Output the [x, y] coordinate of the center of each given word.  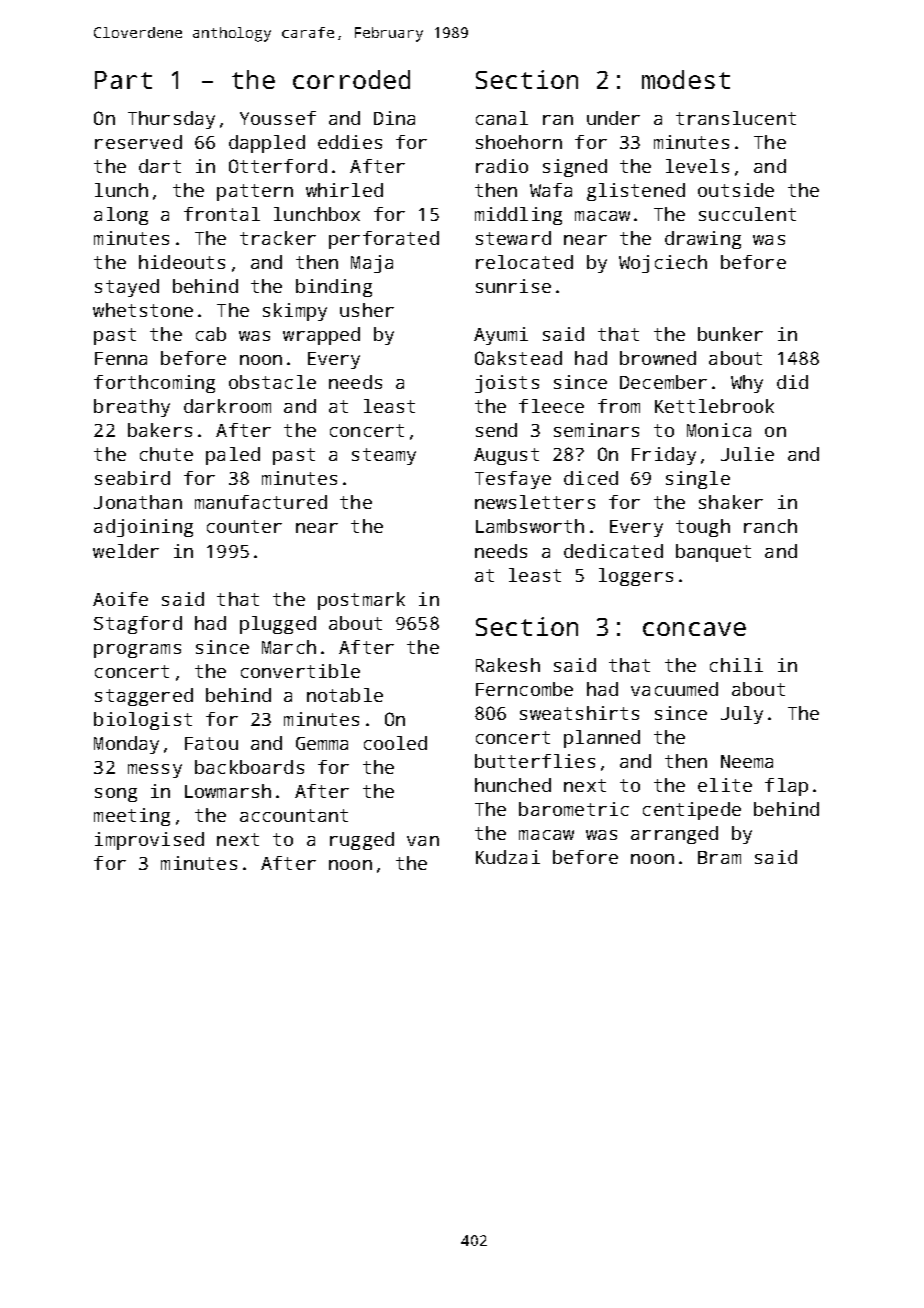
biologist [143, 721]
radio [502, 166]
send [496, 430]
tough [703, 528]
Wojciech [663, 264]
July [742, 715]
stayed [127, 288]
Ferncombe [524, 689]
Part [123, 80]
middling [518, 216]
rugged [362, 841]
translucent [736, 118]
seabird [132, 478]
